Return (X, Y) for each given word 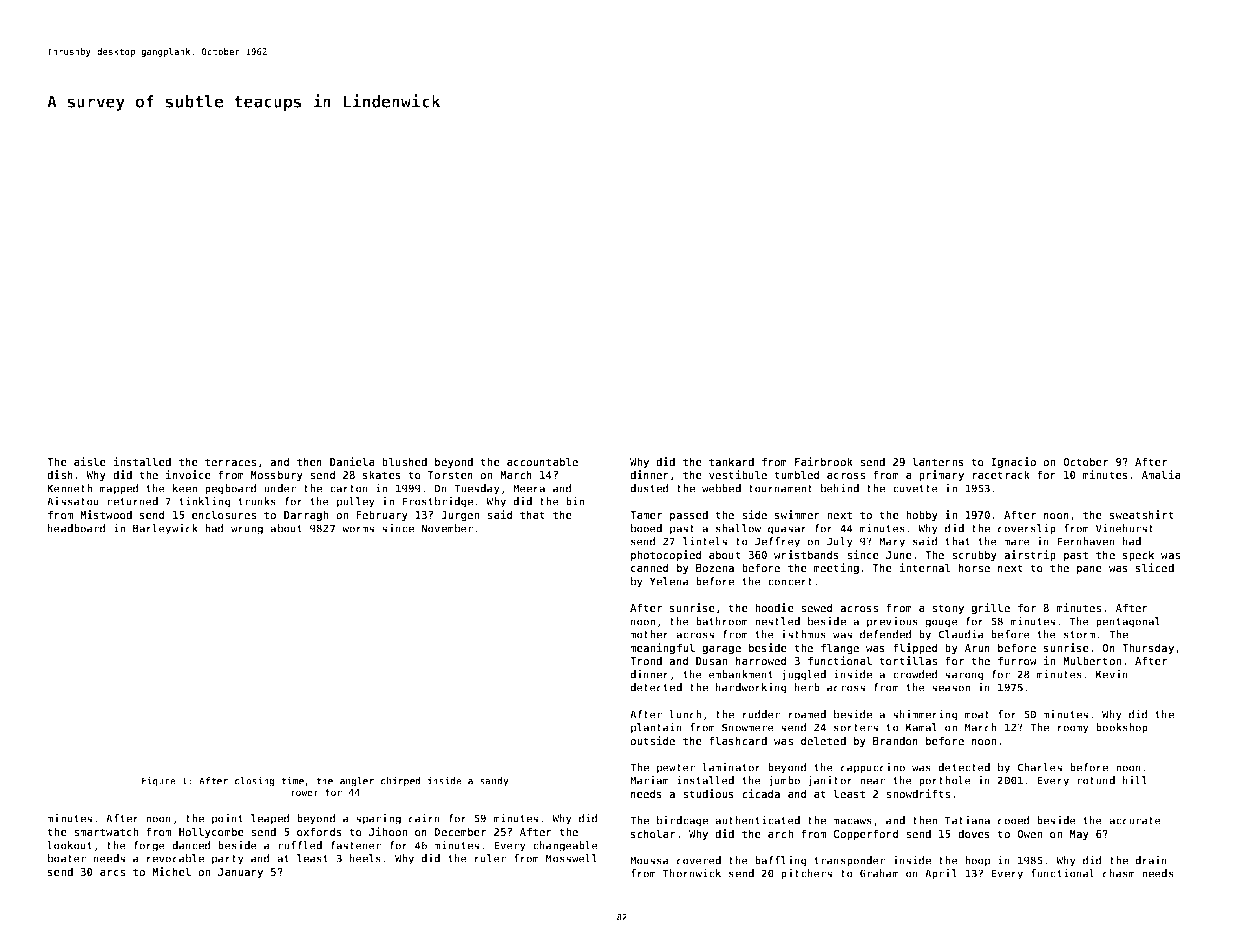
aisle (90, 461)
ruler (490, 858)
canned (650, 567)
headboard (77, 528)
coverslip (1027, 529)
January (240, 873)
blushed (404, 461)
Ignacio (1013, 462)
